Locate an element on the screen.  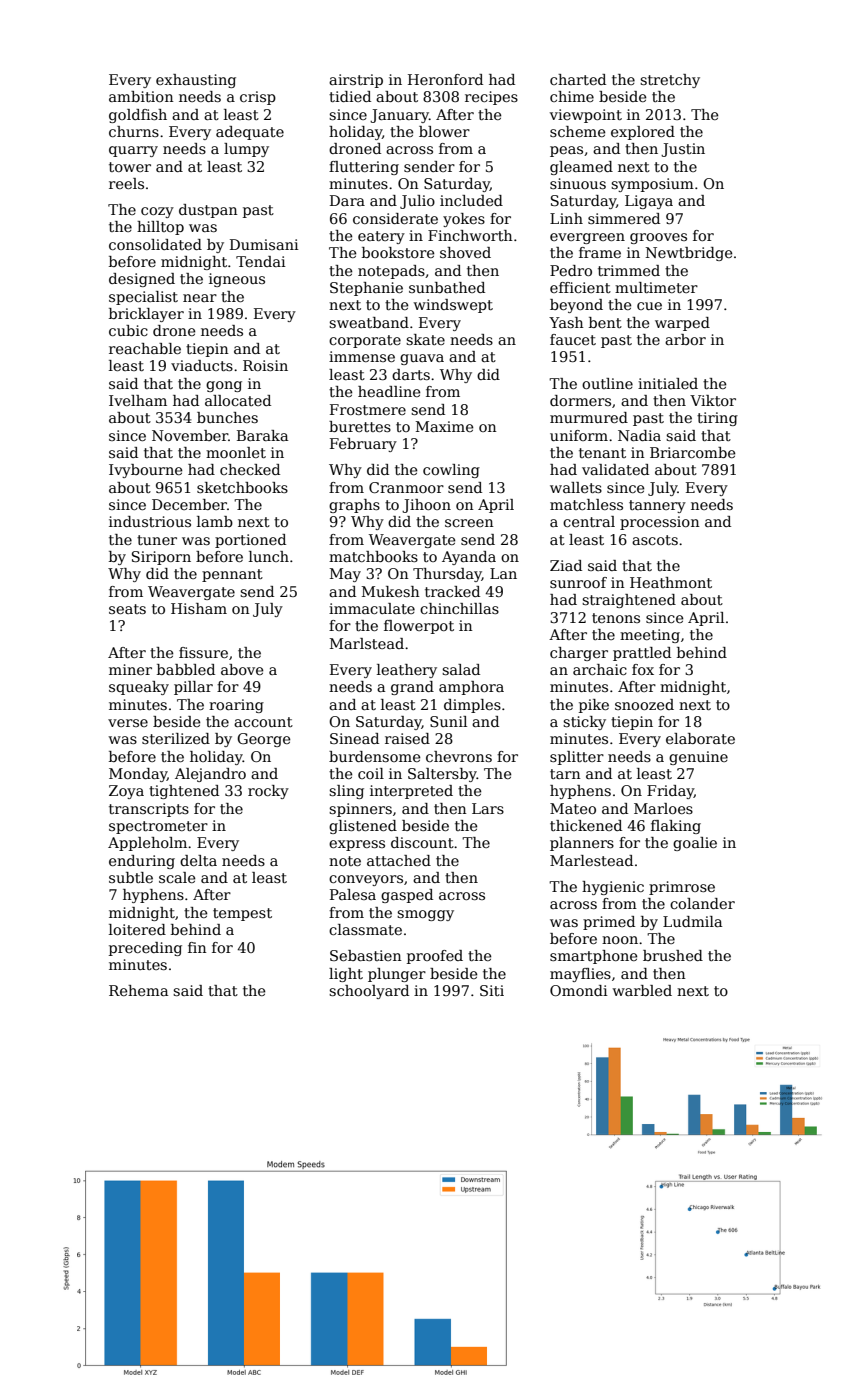
bookstore is located at coordinates (398, 252).
